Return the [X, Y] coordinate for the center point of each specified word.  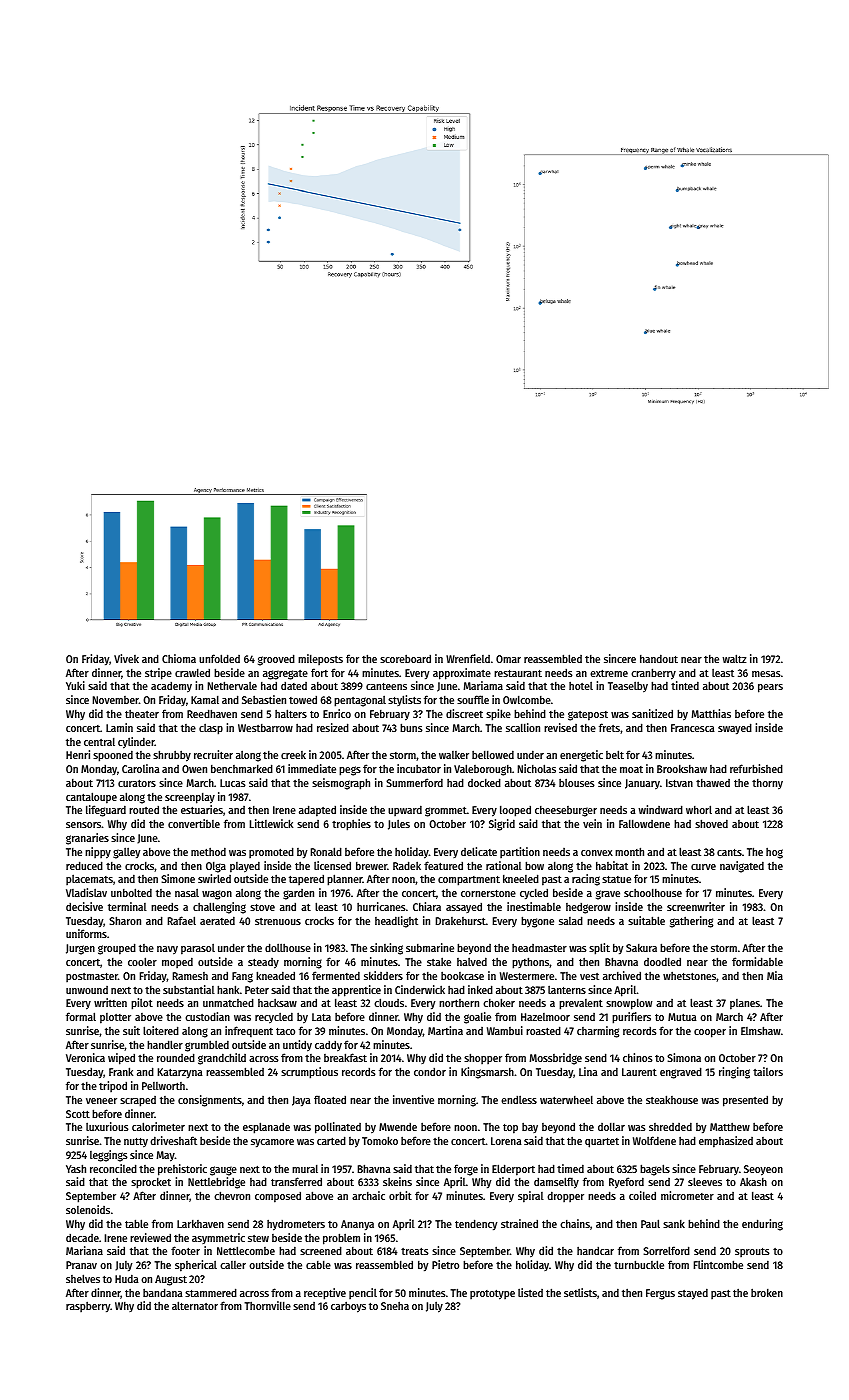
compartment [469, 880]
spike [498, 715]
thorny [767, 783]
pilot [142, 1004]
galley [126, 853]
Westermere [527, 976]
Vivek [126, 658]
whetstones [690, 976]
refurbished [756, 768]
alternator [195, 1305]
